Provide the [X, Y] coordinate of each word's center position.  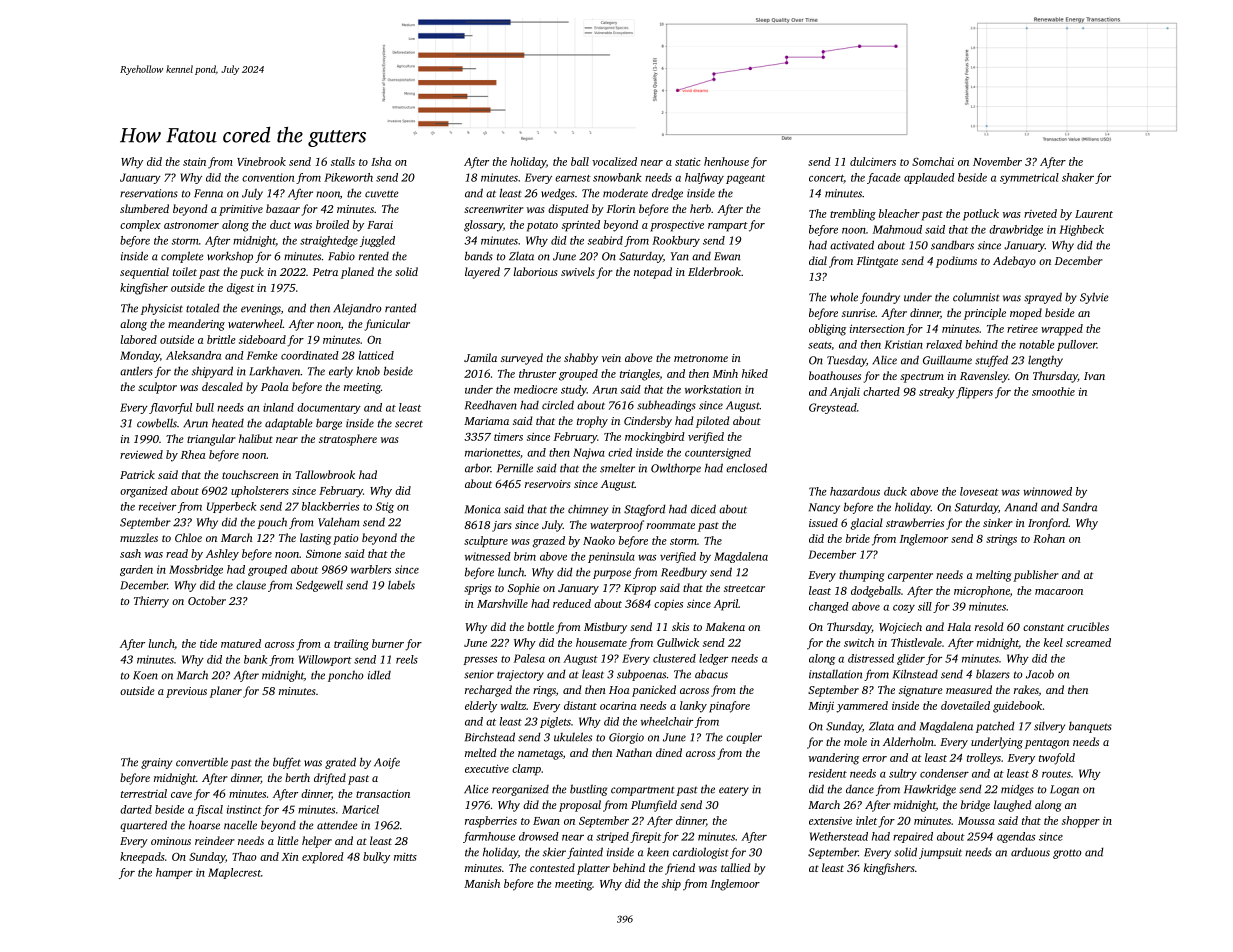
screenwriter [494, 209]
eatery [734, 791]
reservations [149, 193]
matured [241, 643]
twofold [1057, 759]
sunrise [858, 313]
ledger [713, 659]
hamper [174, 873]
